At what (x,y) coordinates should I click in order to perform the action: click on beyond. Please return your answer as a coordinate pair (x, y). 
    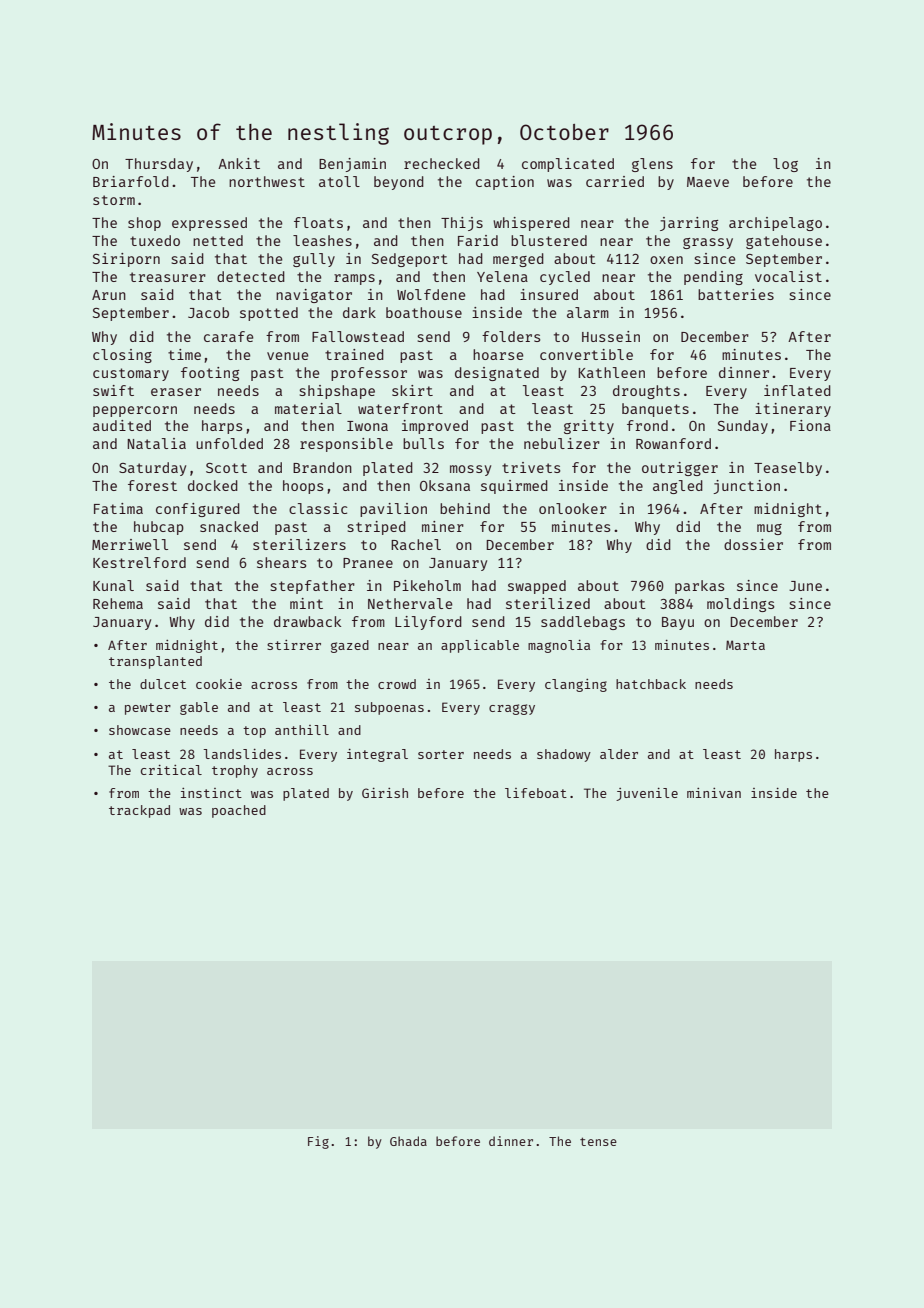
    Looking at the image, I should click on (399, 183).
